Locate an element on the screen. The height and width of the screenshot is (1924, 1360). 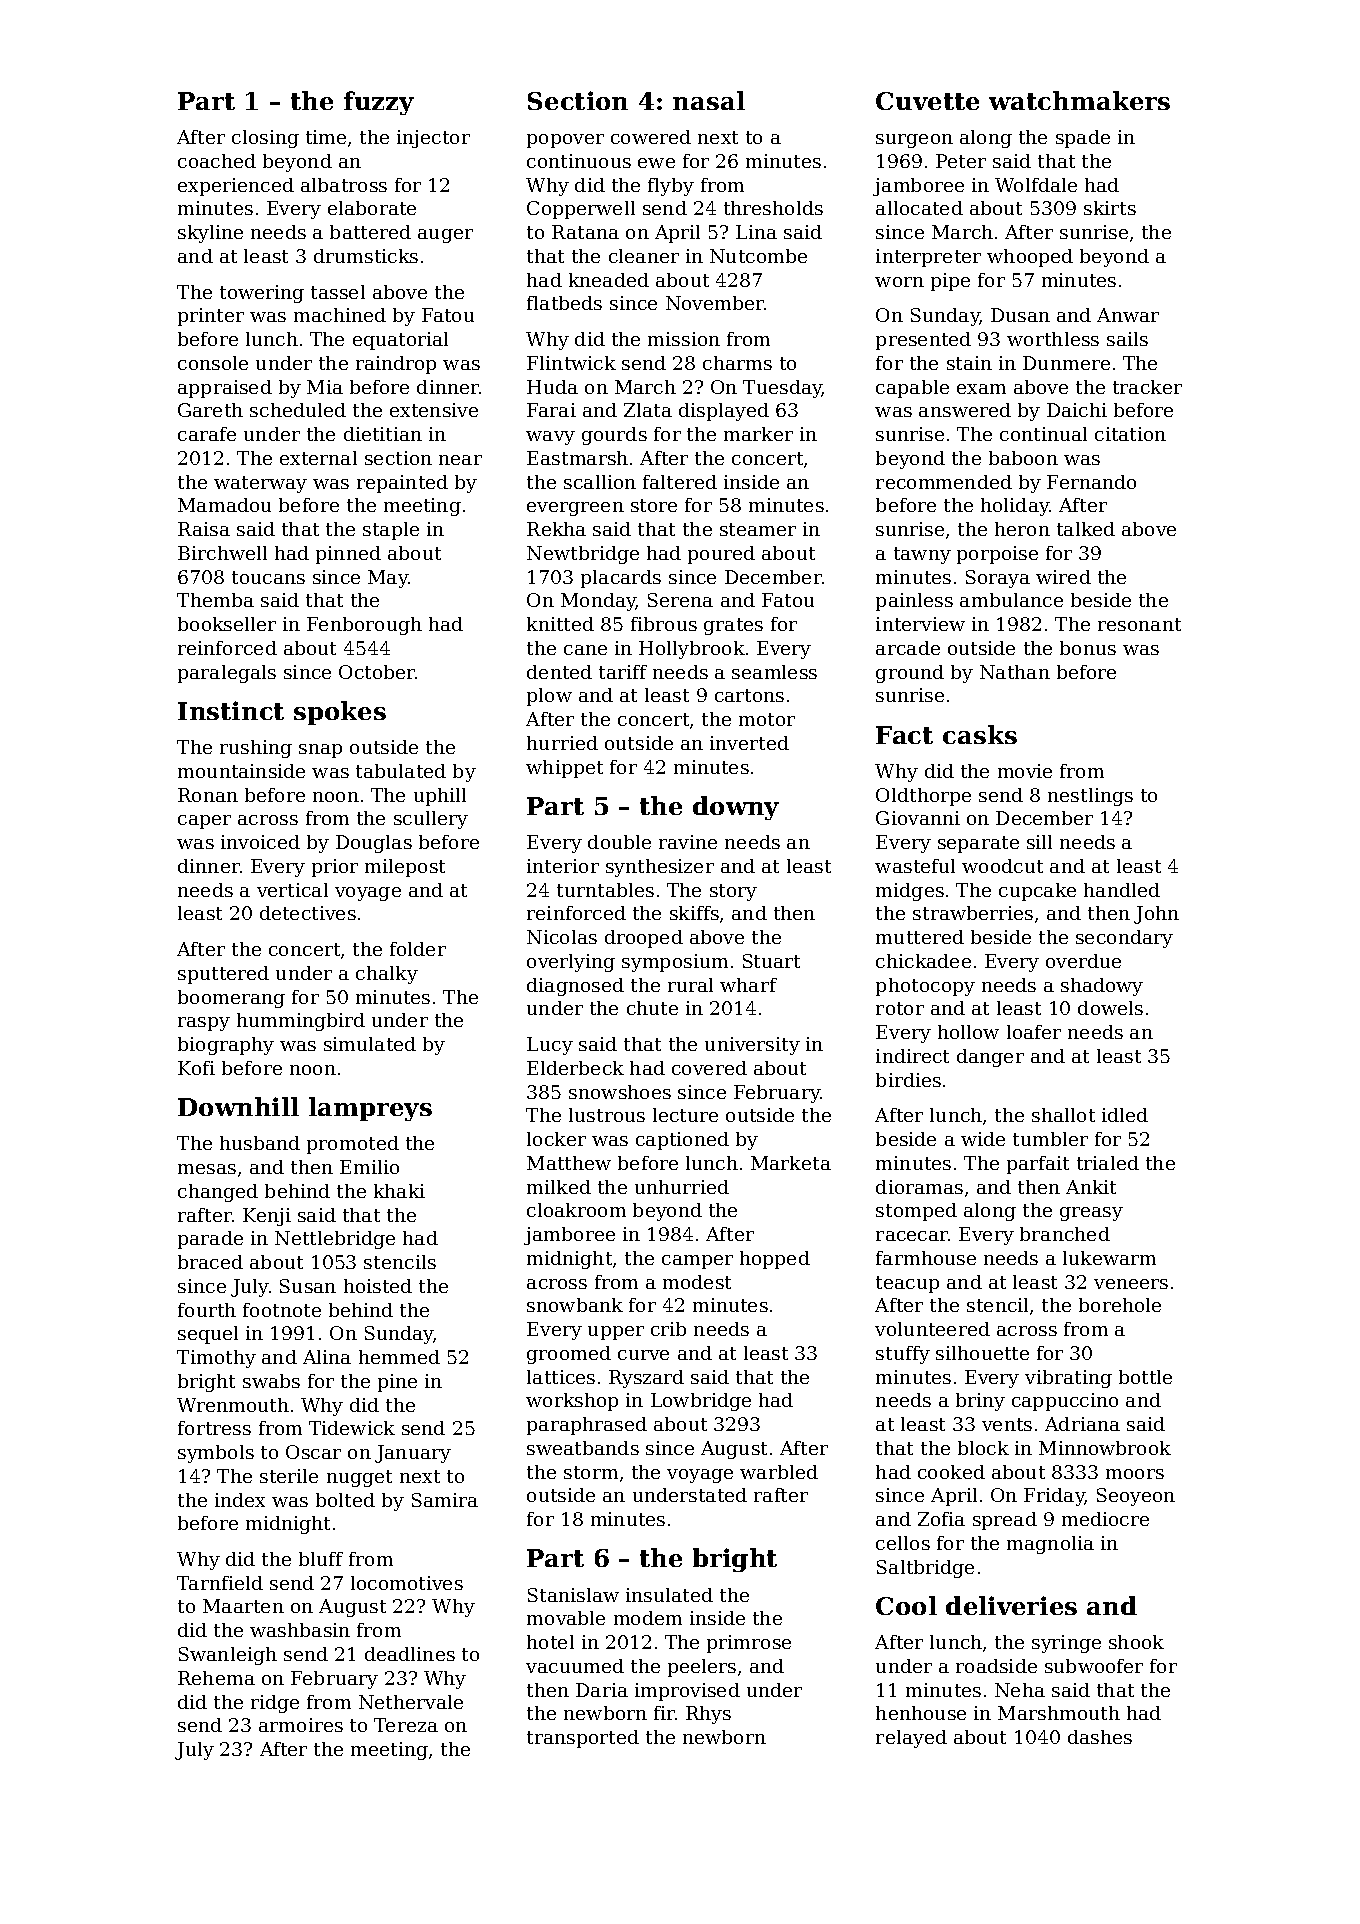
Zofia is located at coordinates (941, 1519).
